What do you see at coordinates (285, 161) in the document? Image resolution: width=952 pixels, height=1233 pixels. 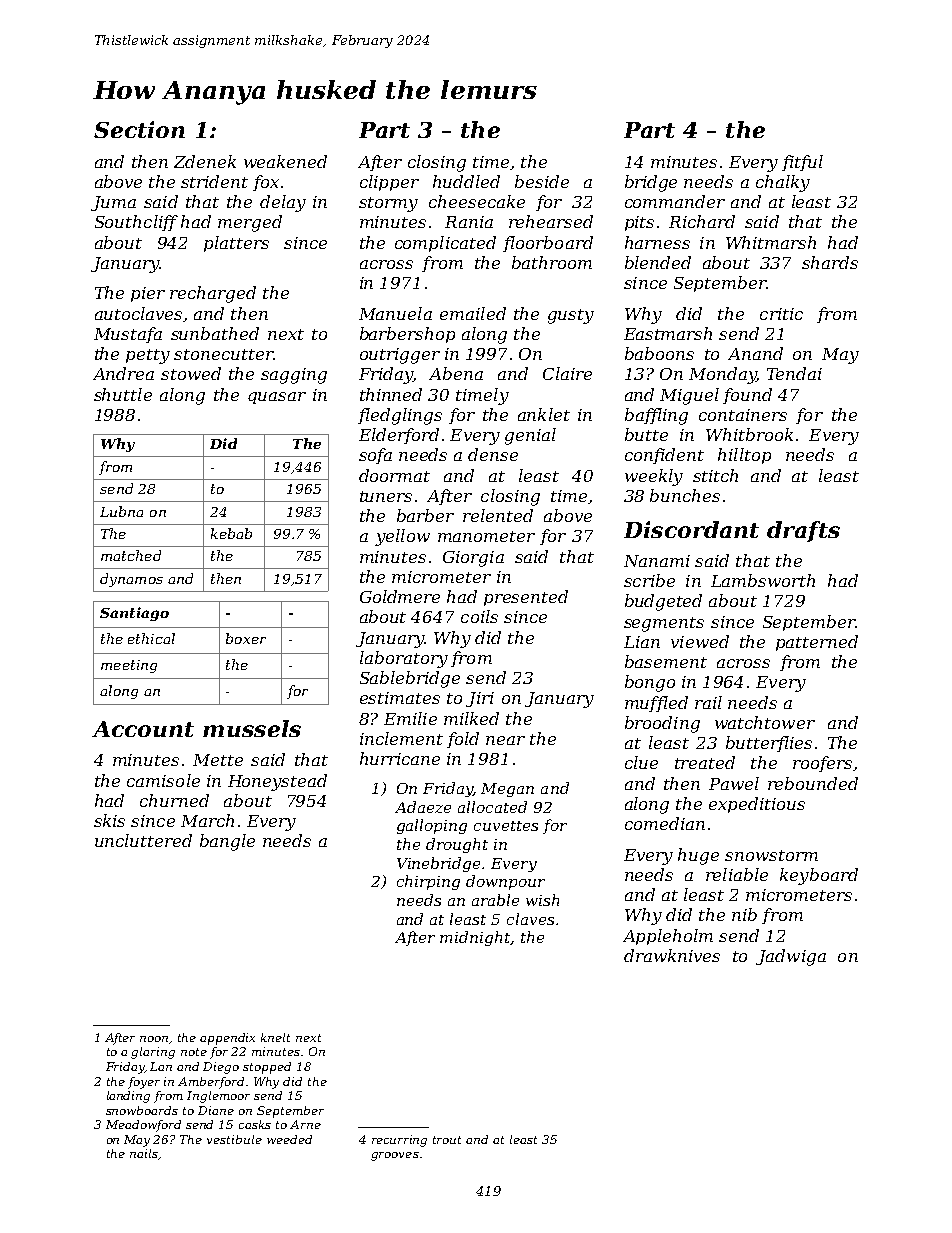 I see `weakened` at bounding box center [285, 161].
